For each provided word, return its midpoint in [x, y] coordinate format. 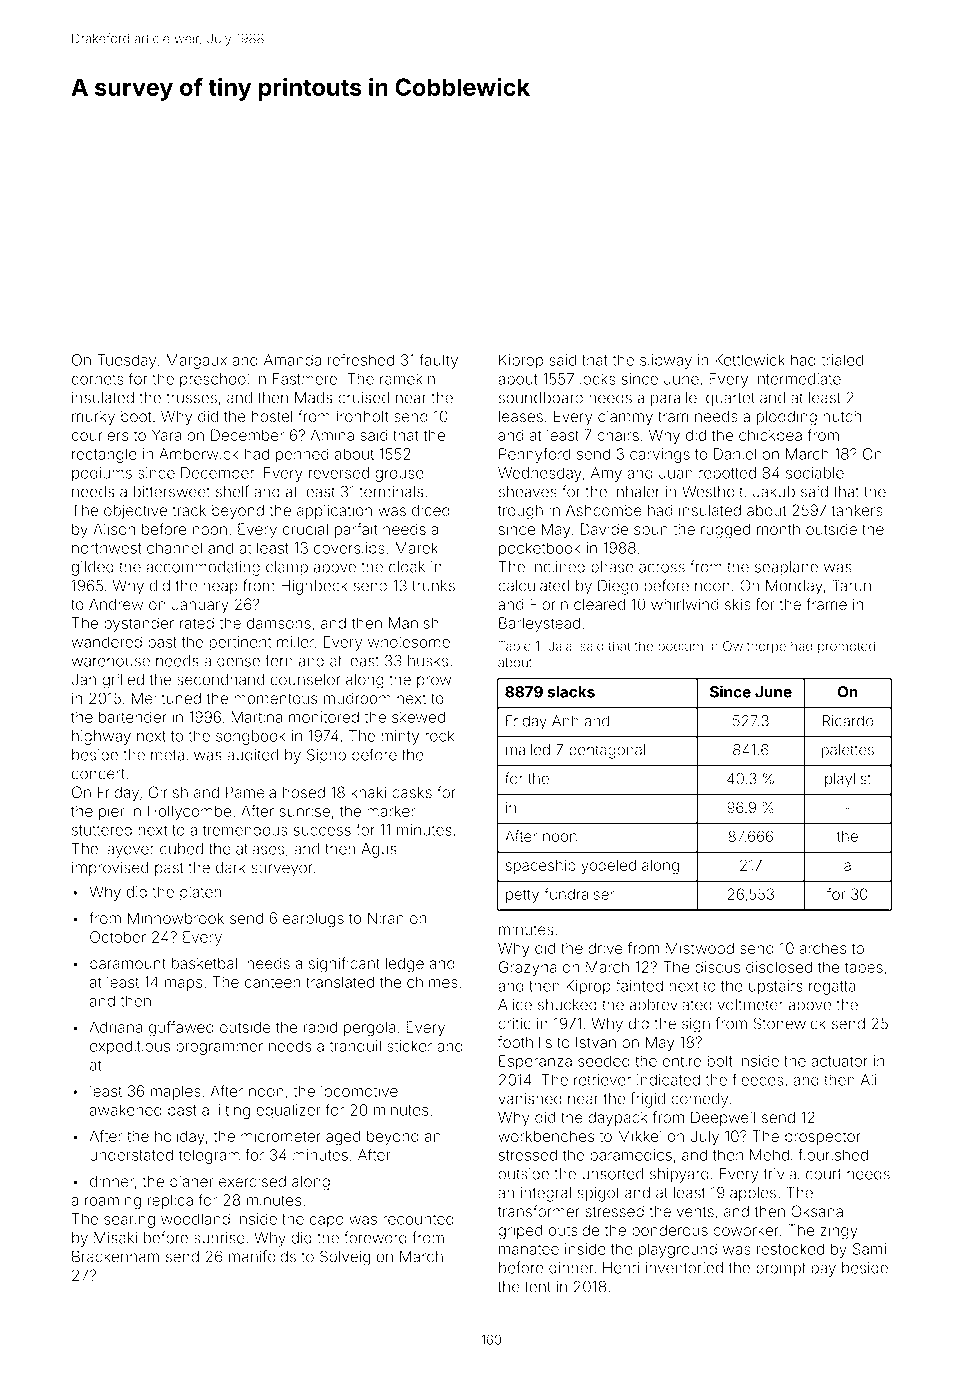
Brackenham [115, 1256]
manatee [529, 1249]
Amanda [292, 360]
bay [823, 1269]
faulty [438, 361]
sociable [815, 473]
